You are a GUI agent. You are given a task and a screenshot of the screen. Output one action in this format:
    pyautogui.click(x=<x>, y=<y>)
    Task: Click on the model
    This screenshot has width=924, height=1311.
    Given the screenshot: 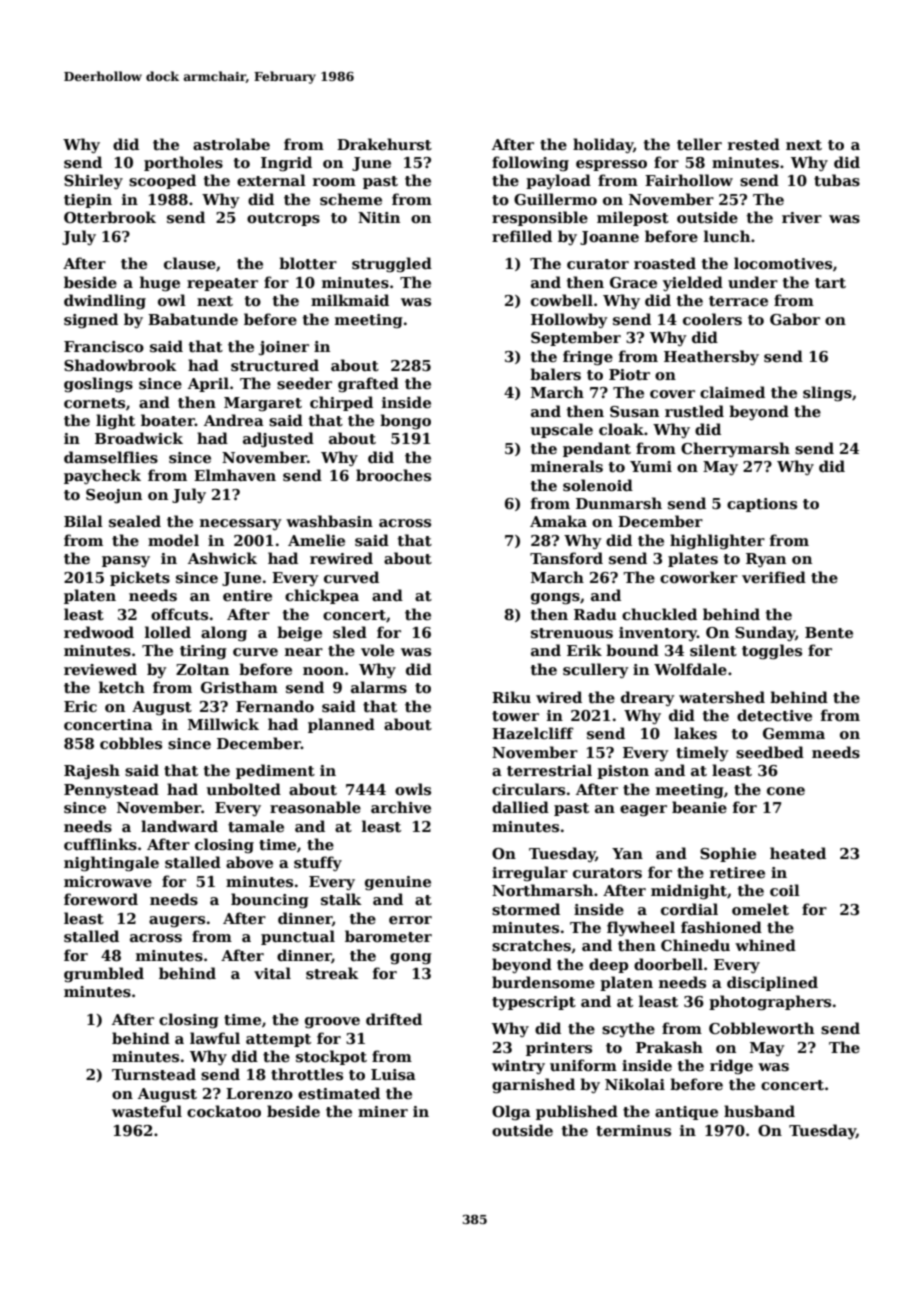 What is the action you would take?
    pyautogui.click(x=173, y=540)
